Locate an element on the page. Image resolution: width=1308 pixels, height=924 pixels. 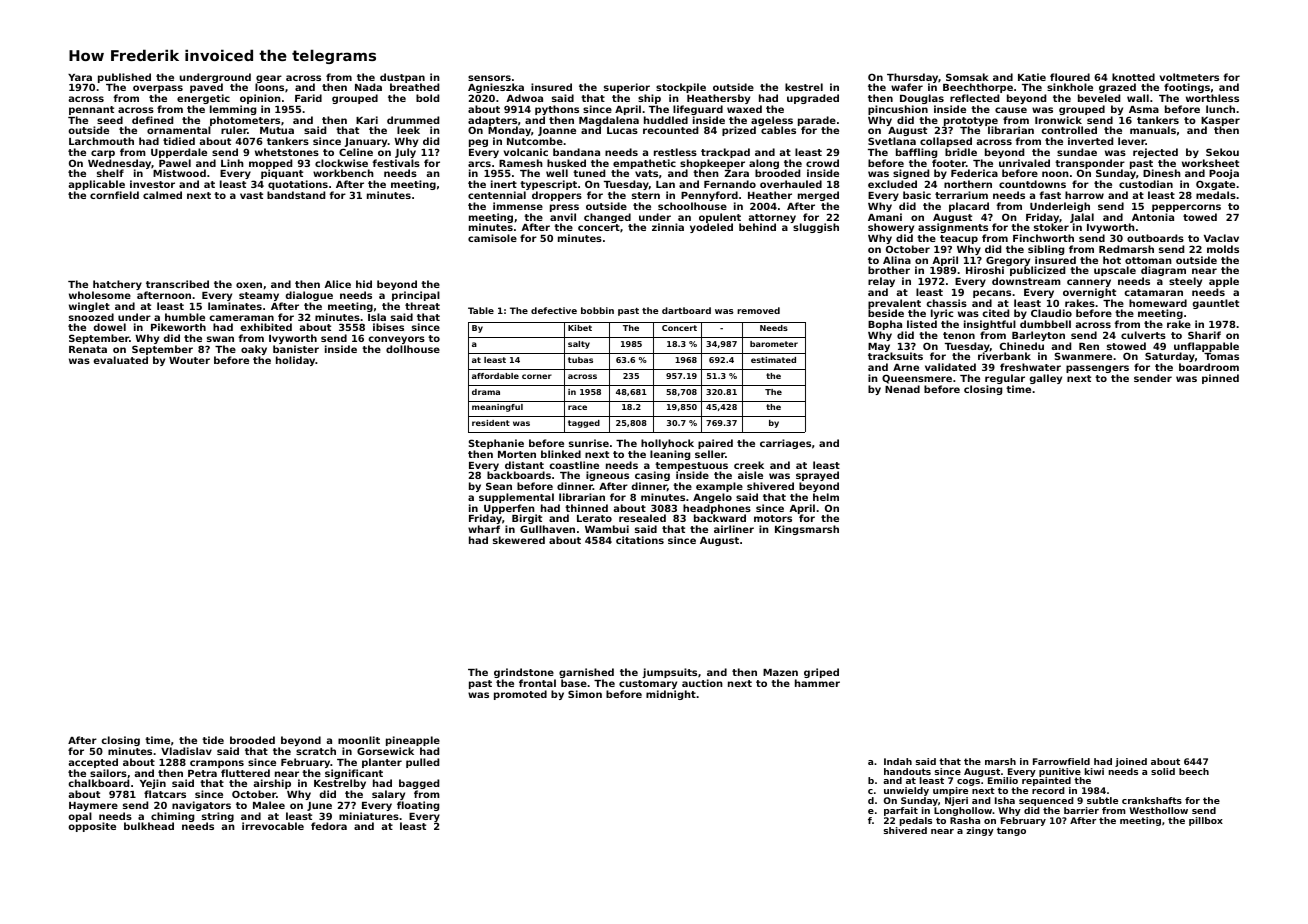
immense is located at coordinates (518, 206).
